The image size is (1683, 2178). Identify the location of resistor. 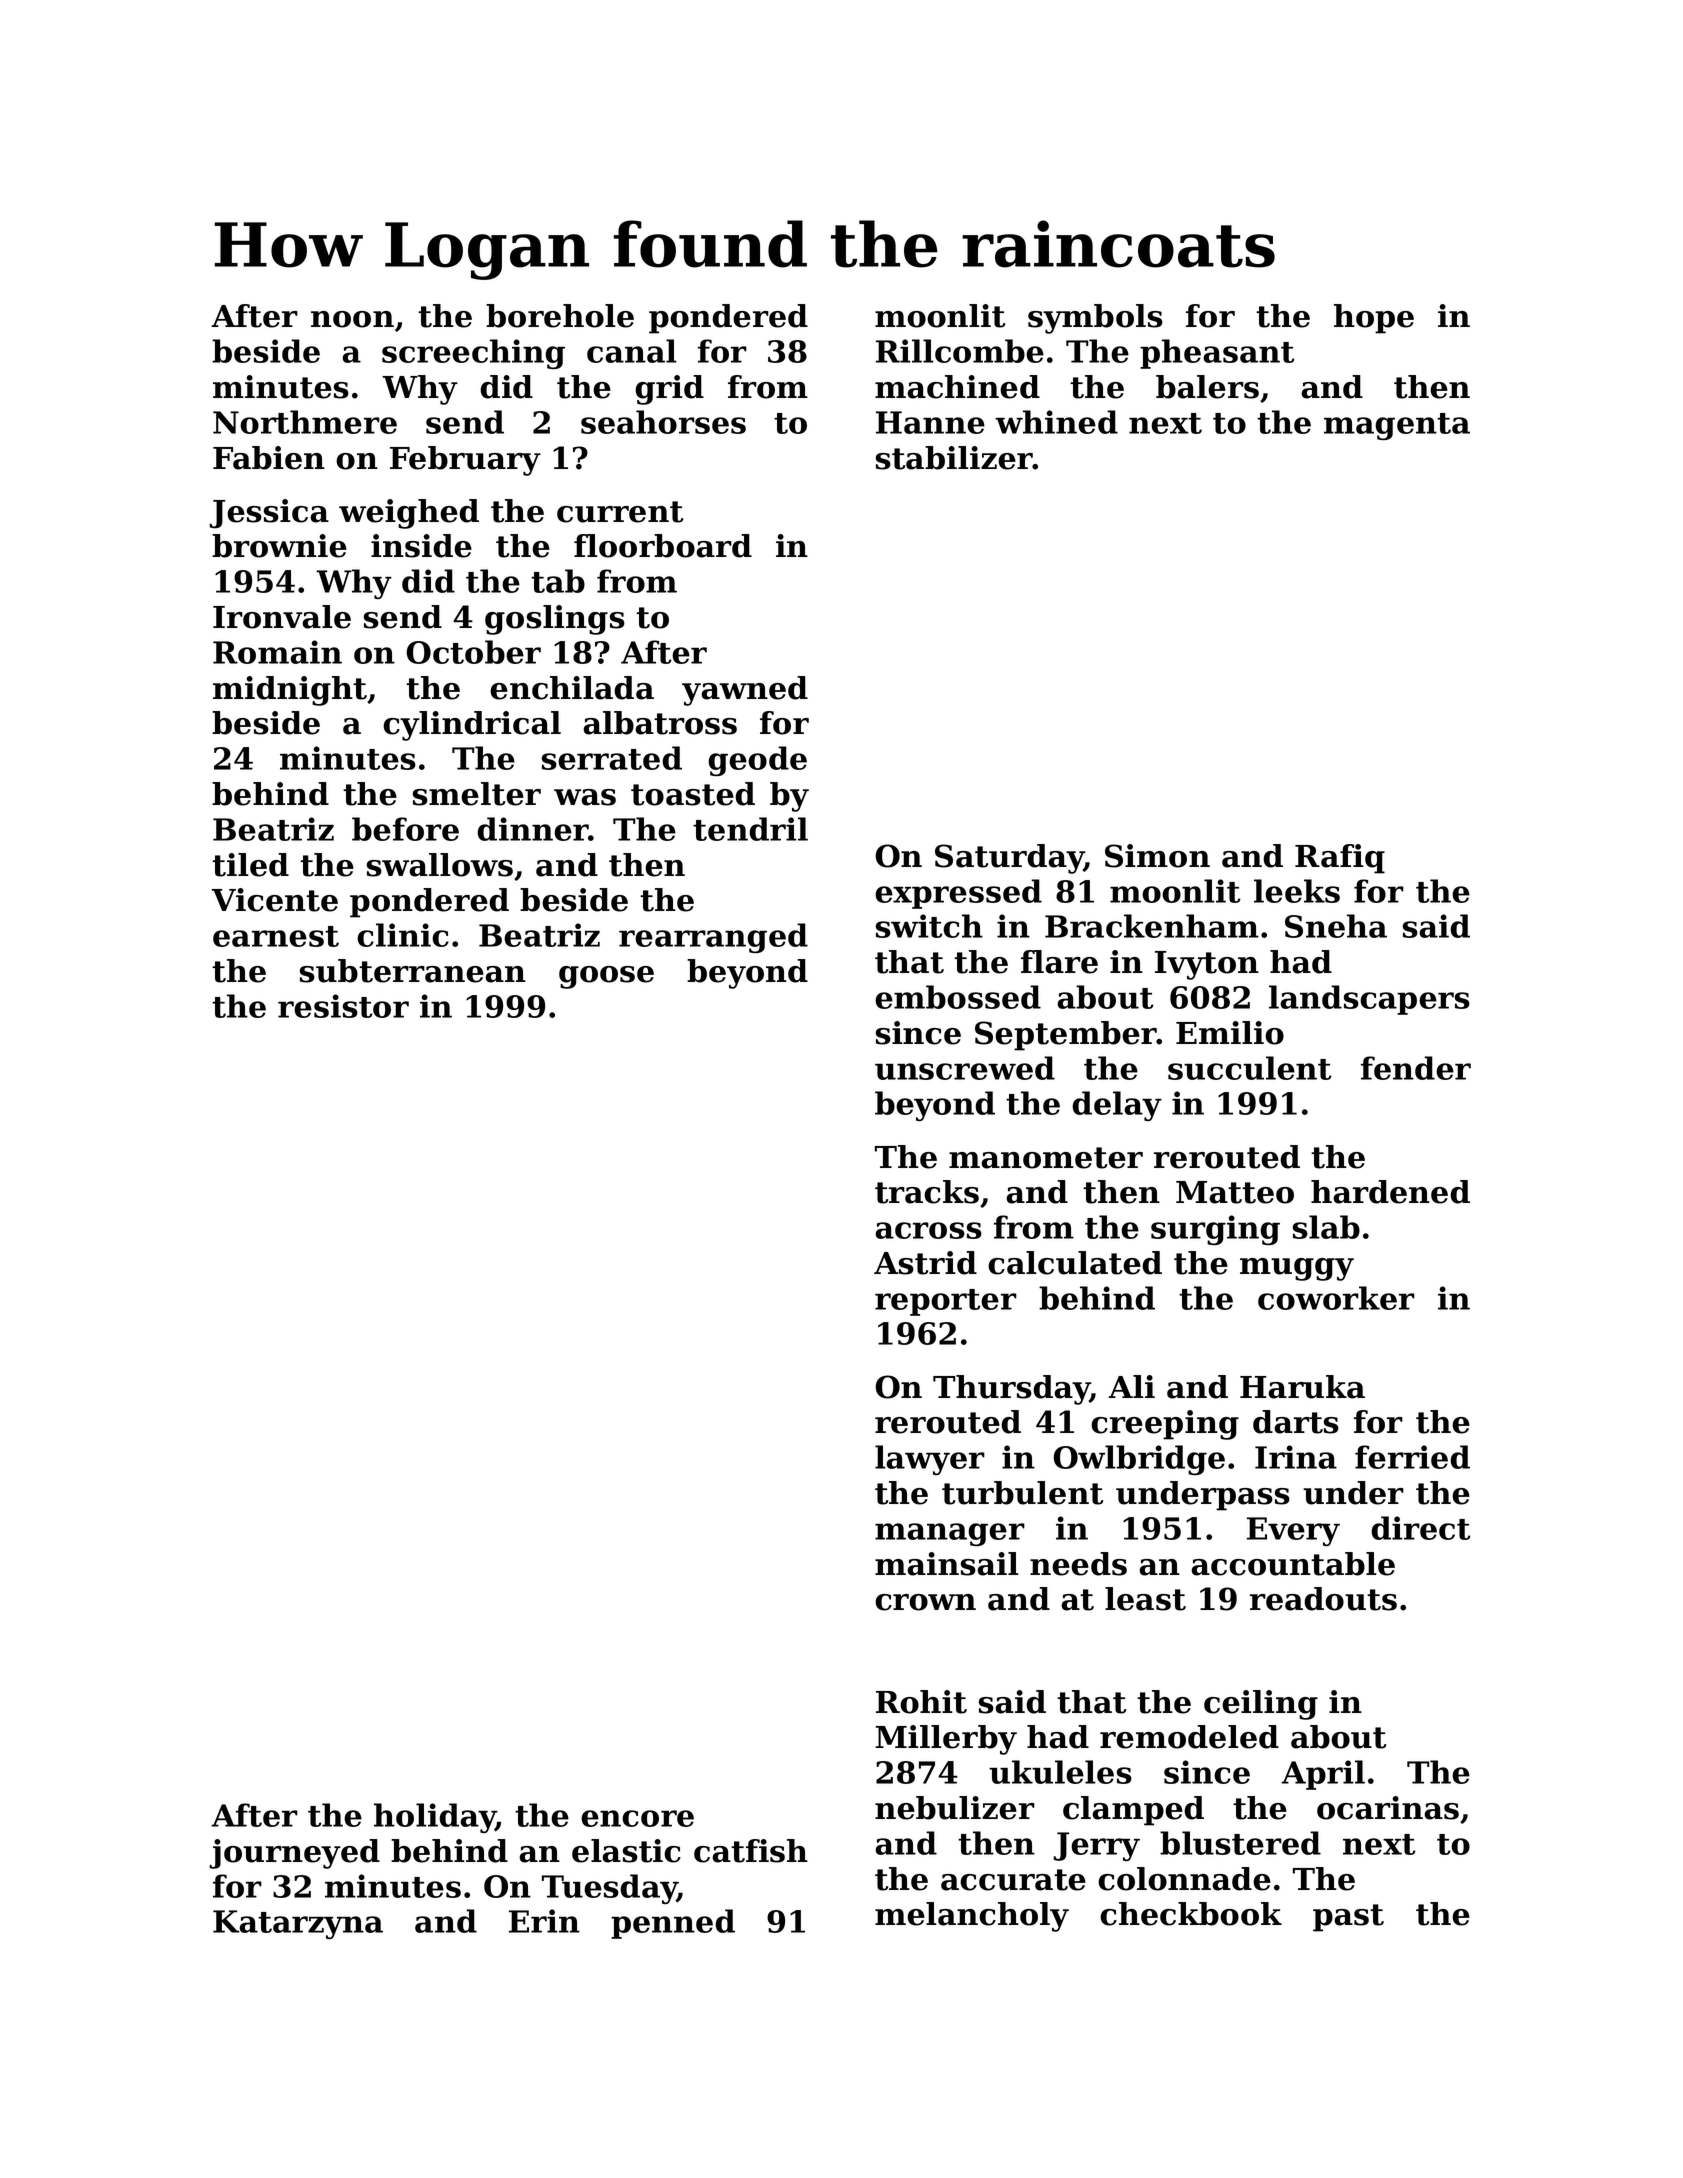
(343, 1006).
